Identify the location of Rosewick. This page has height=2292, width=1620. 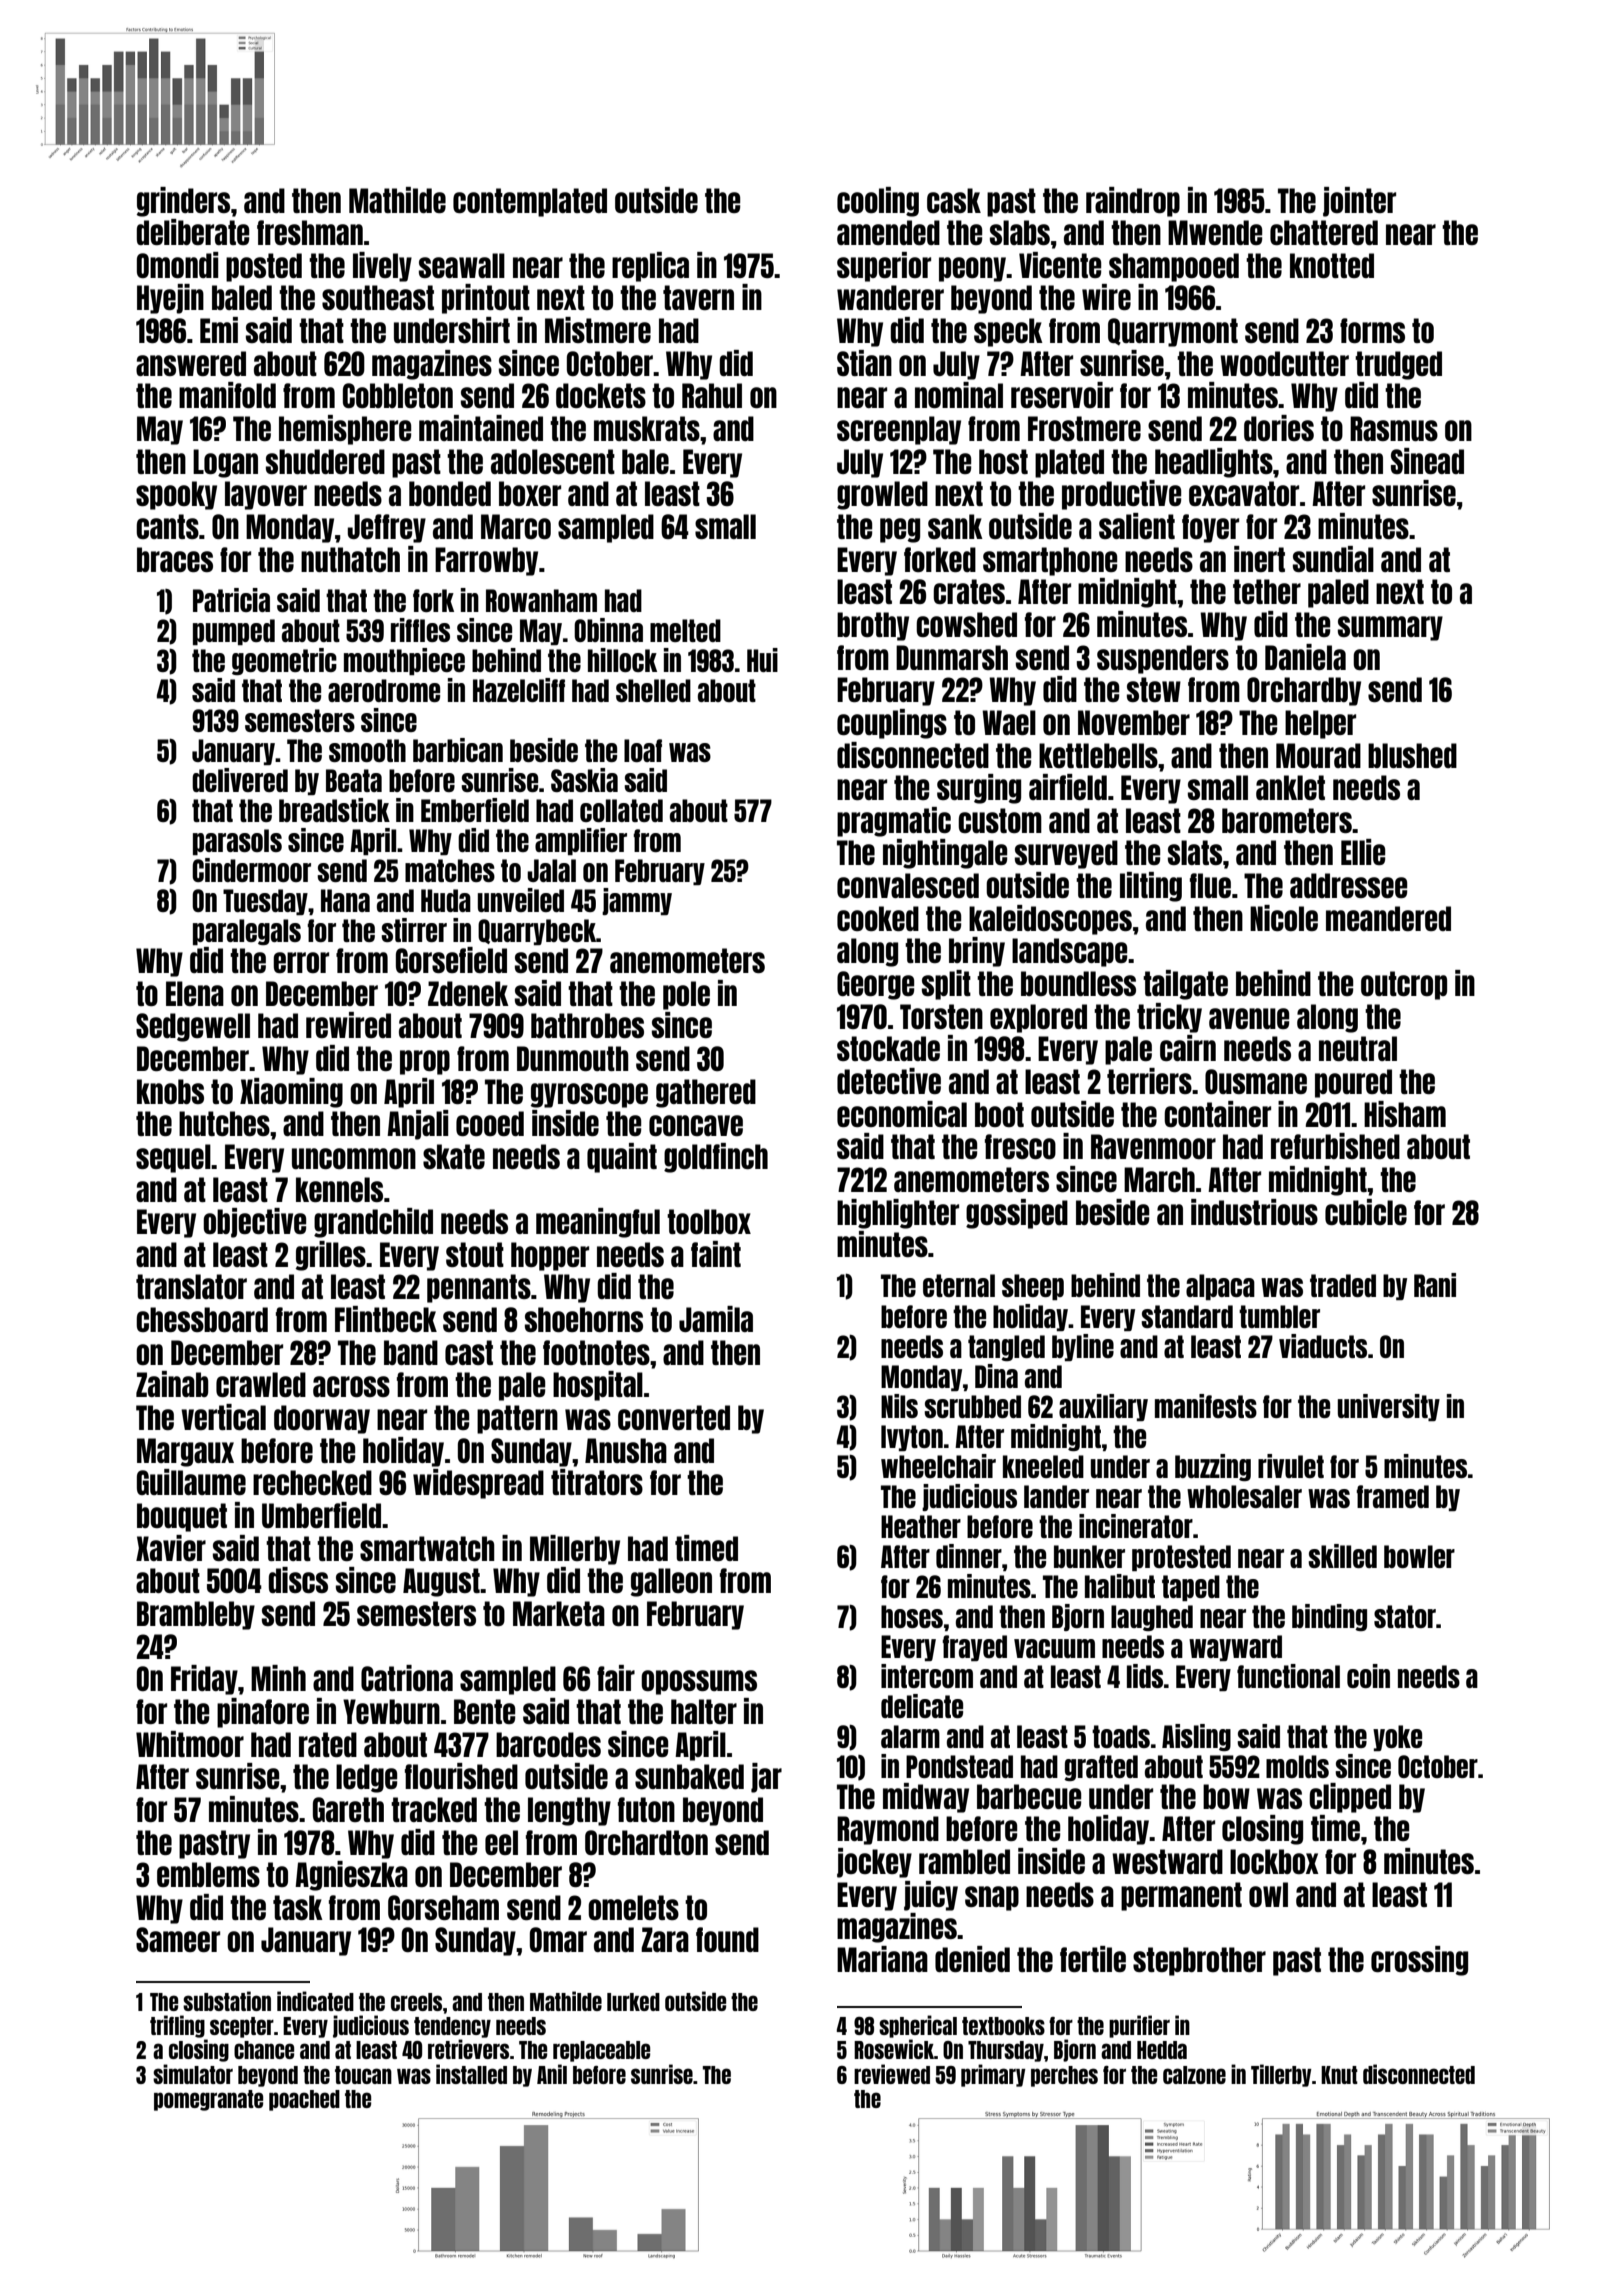
(894, 2049).
